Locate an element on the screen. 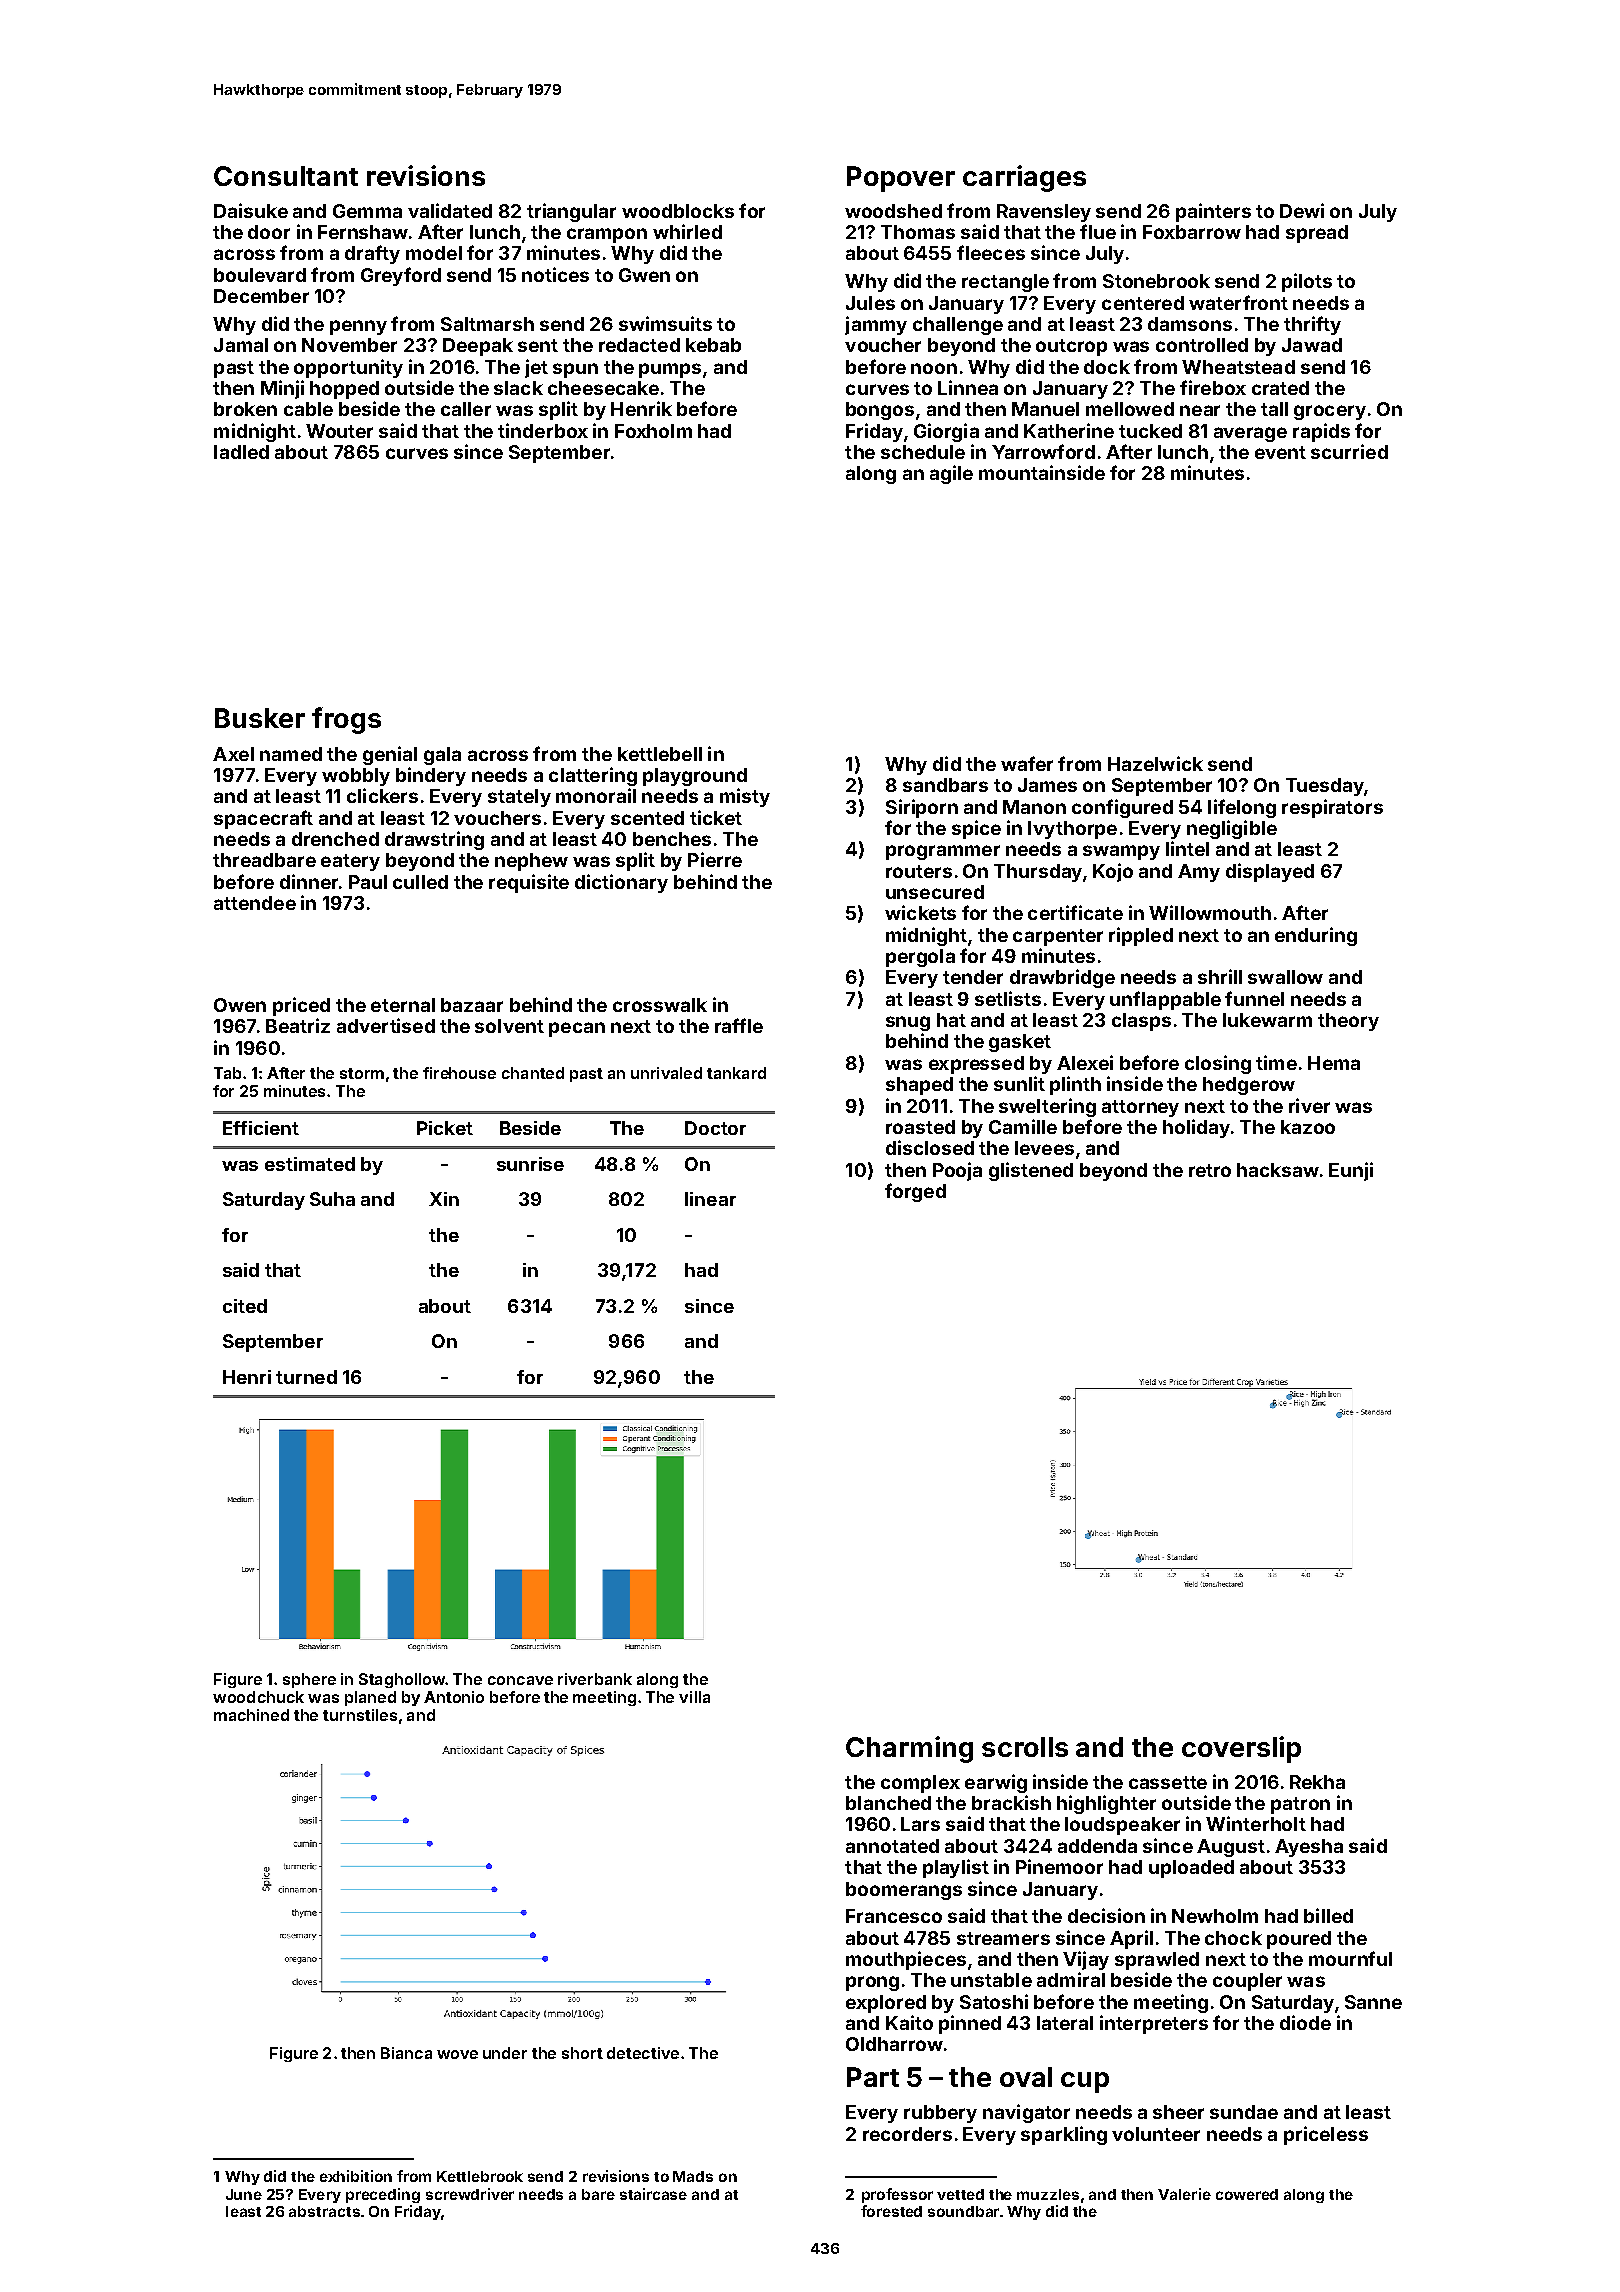 This screenshot has height=2292, width=1620. Dewi is located at coordinates (1302, 210).
